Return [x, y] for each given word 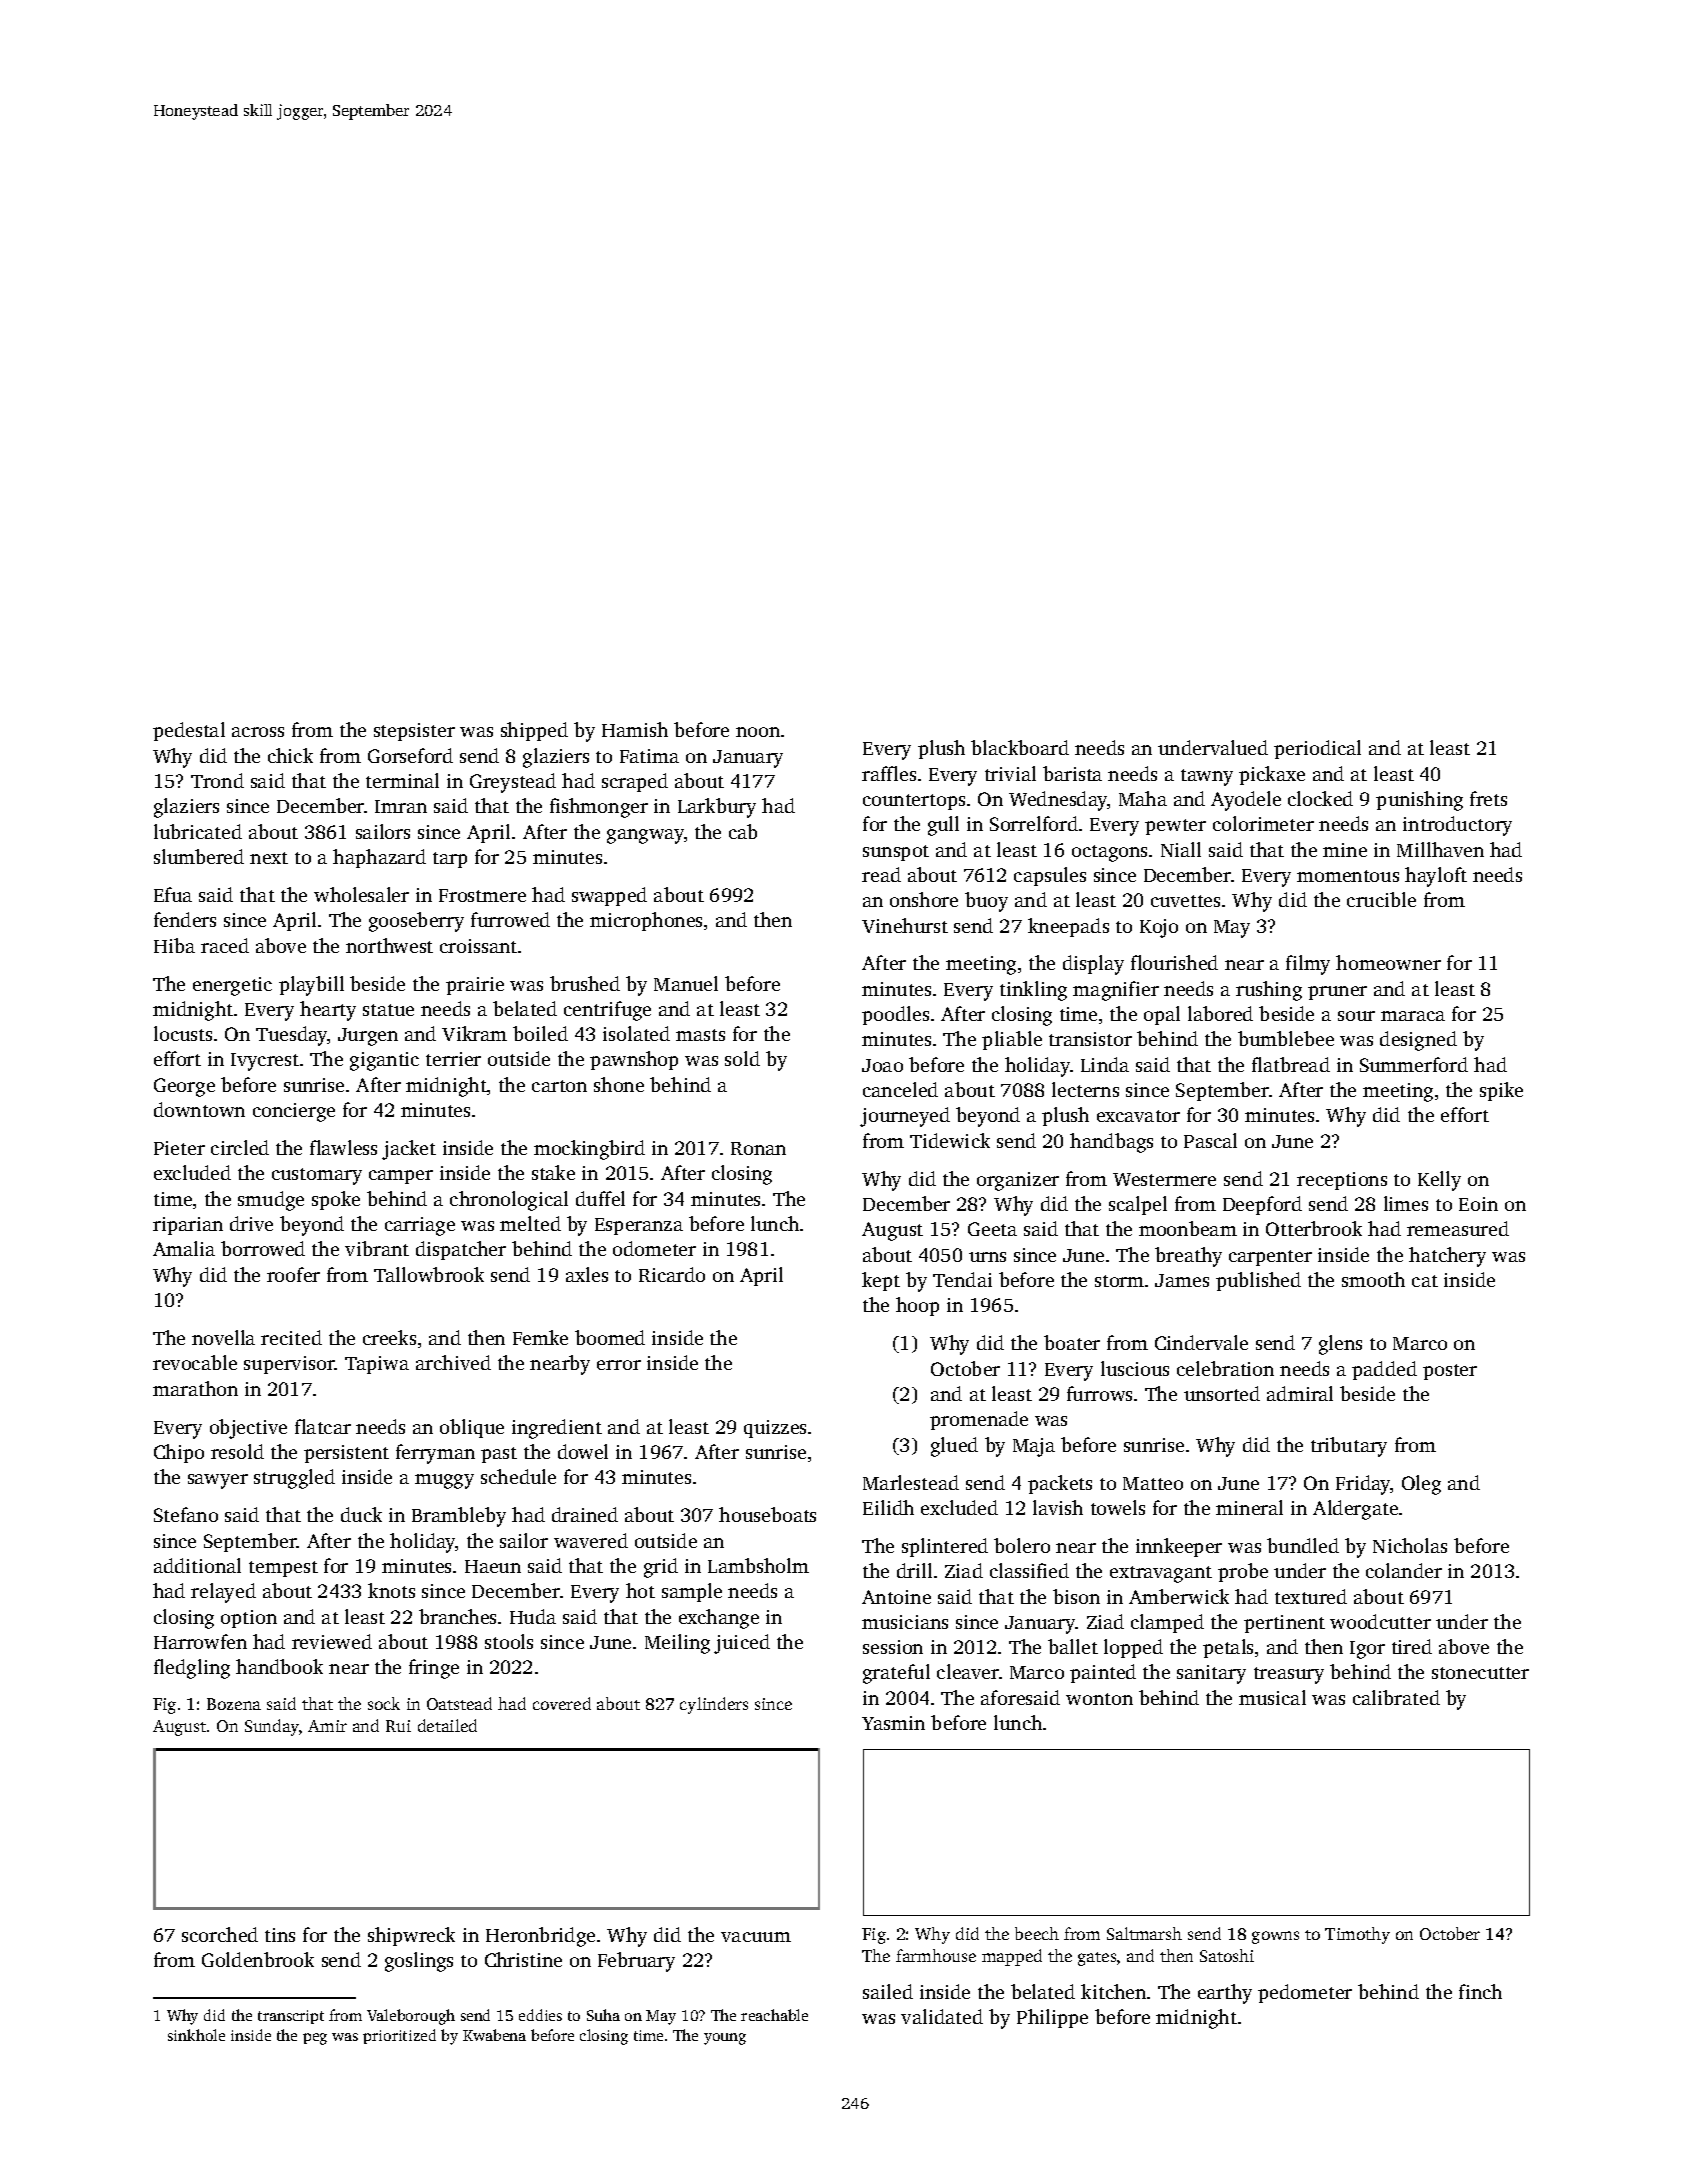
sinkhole [196, 2035]
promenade [979, 1420]
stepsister [414, 732]
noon [758, 732]
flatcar [323, 1426]
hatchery [1447, 1257]
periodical [1317, 749]
